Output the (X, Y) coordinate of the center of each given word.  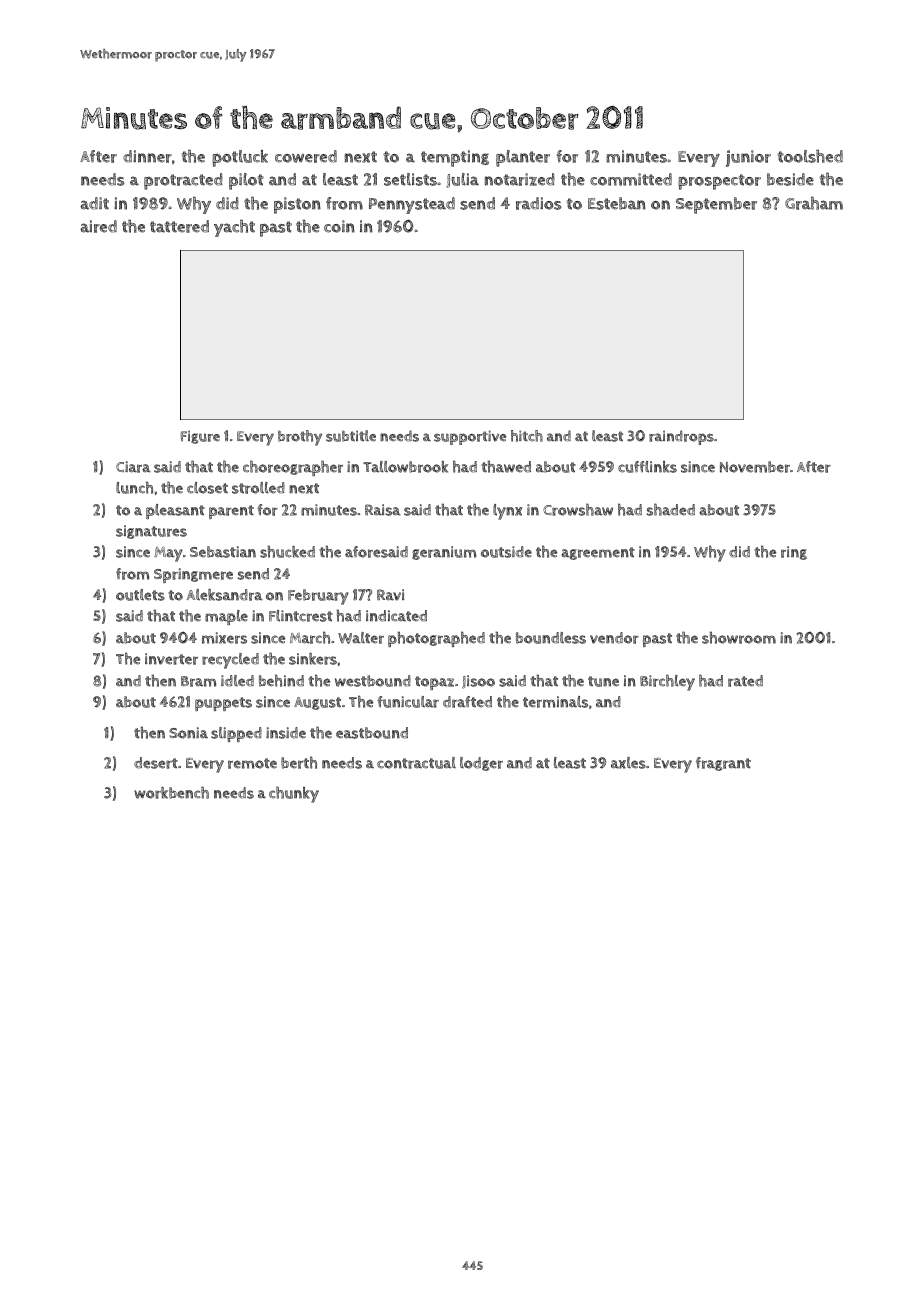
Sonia (188, 733)
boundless (551, 638)
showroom (739, 637)
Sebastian (223, 552)
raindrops (681, 437)
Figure (200, 437)
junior (748, 158)
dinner (147, 156)
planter (523, 158)
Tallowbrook (405, 467)
